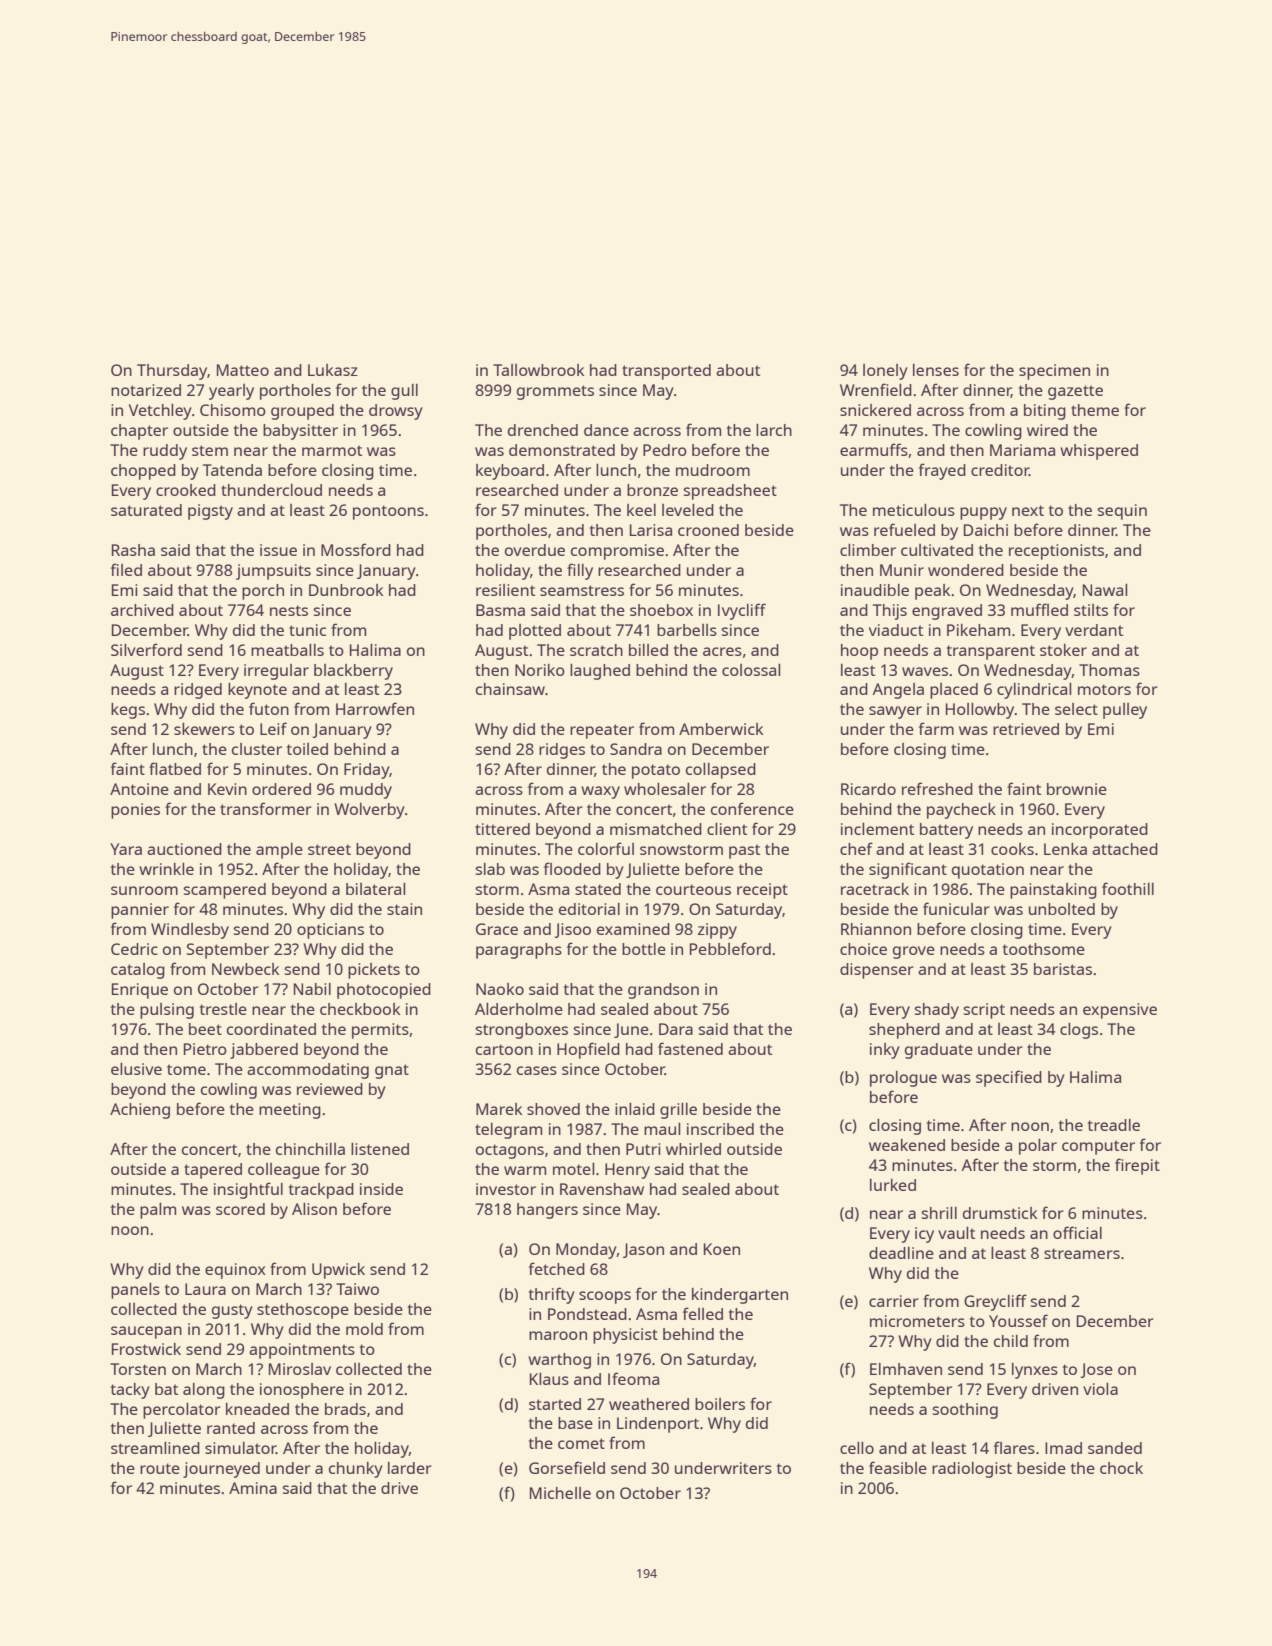 The image size is (1272, 1646). Describe the element at coordinates (1038, 1147) in the screenshot. I see `polar` at that location.
